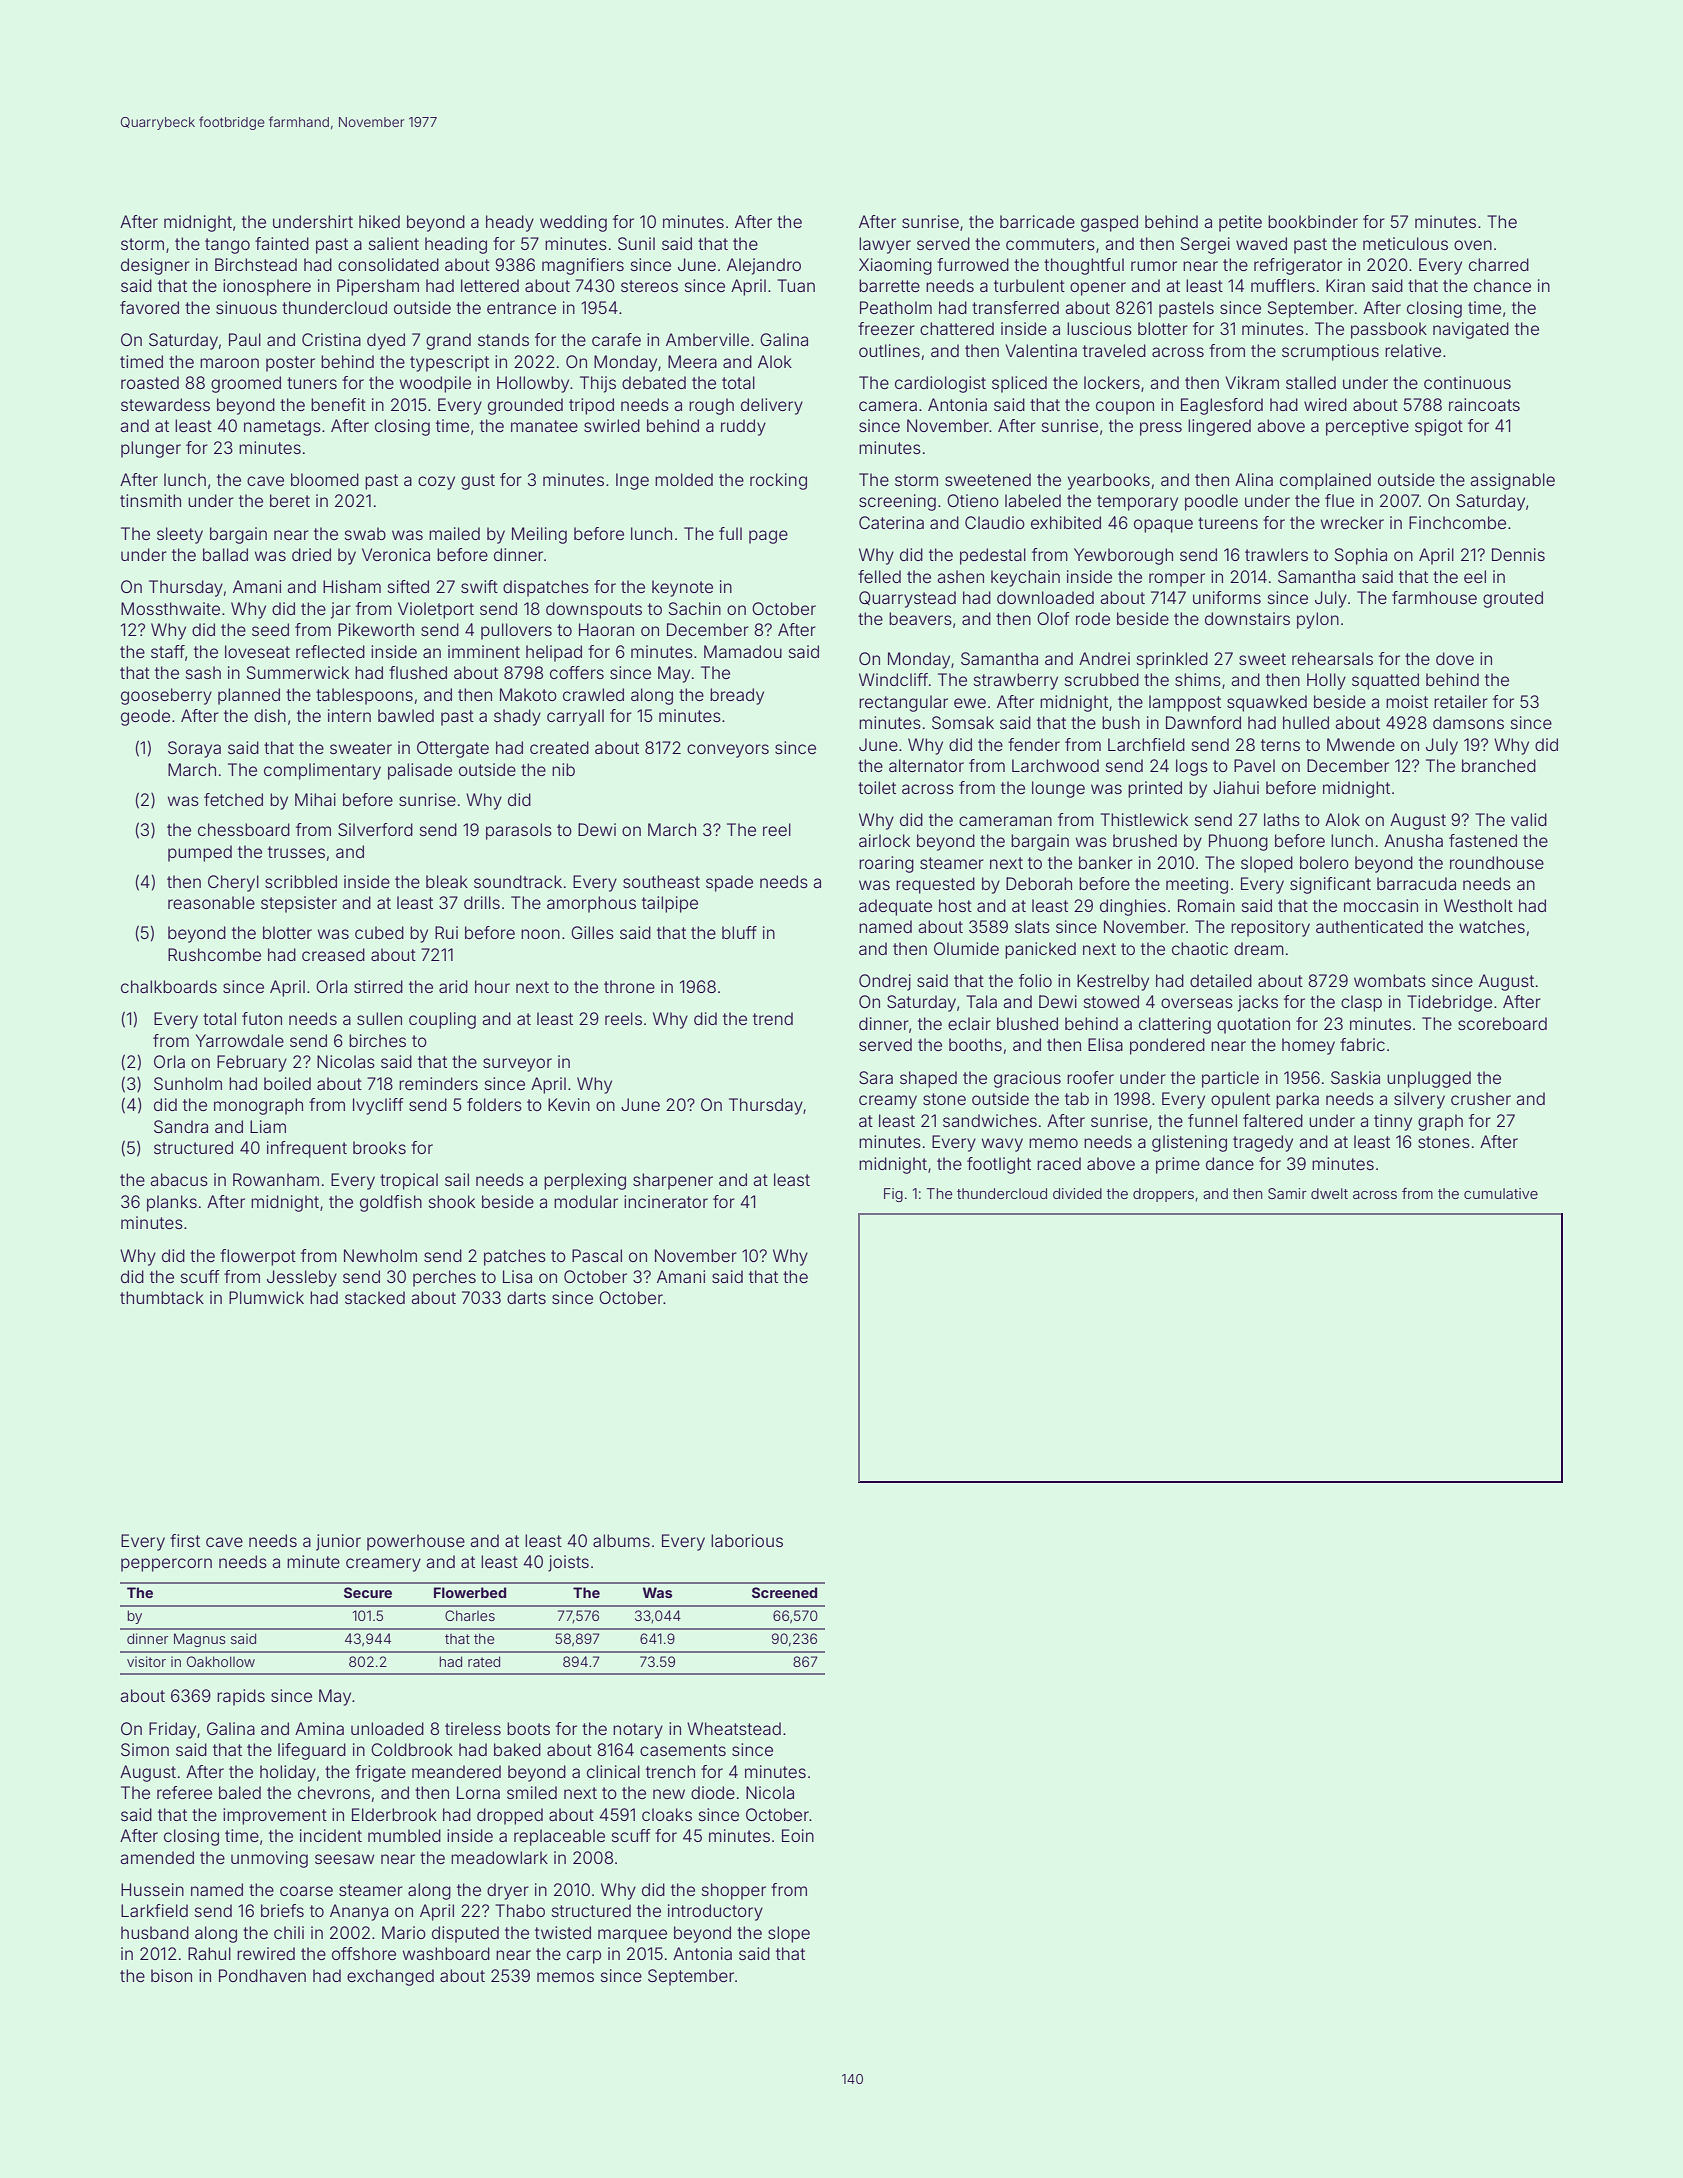  Describe the element at coordinates (764, 266) in the screenshot. I see `Alejandro` at that location.
